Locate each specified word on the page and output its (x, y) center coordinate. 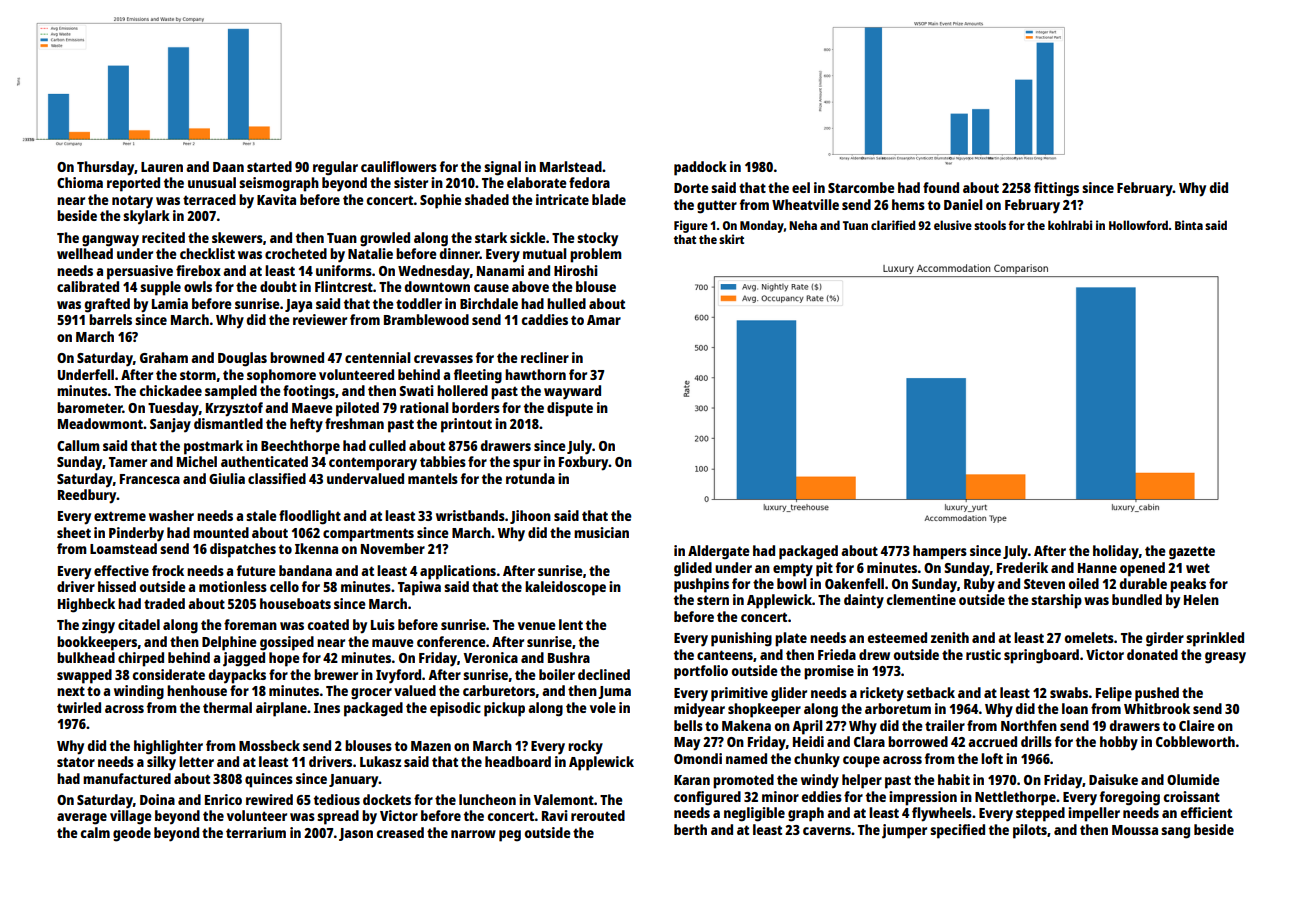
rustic (983, 654)
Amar (604, 320)
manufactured (127, 778)
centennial (377, 357)
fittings (1056, 189)
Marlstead (571, 166)
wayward (572, 392)
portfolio (701, 672)
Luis (383, 624)
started (269, 166)
